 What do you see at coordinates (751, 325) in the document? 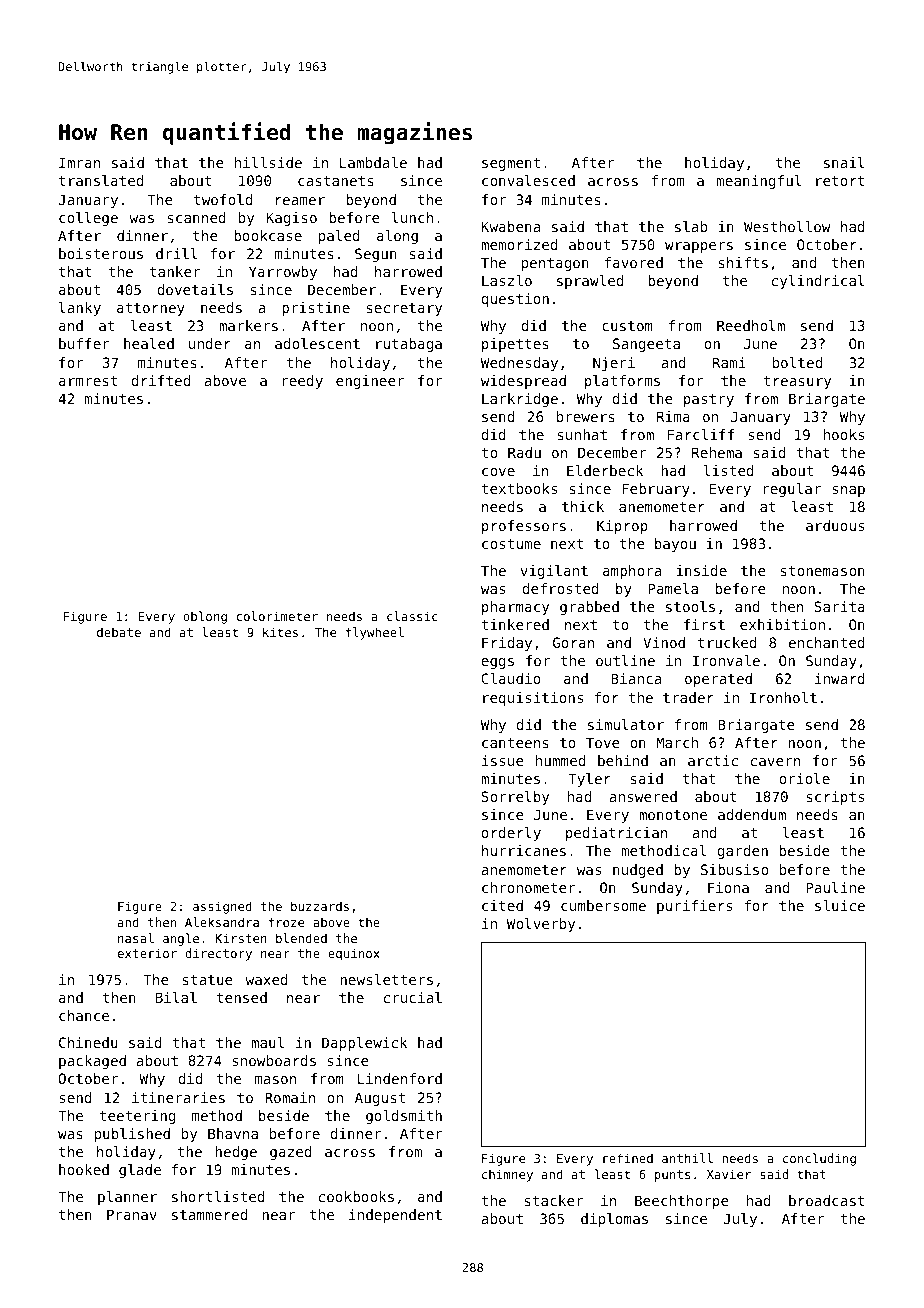
I see `Reedholm` at bounding box center [751, 325].
